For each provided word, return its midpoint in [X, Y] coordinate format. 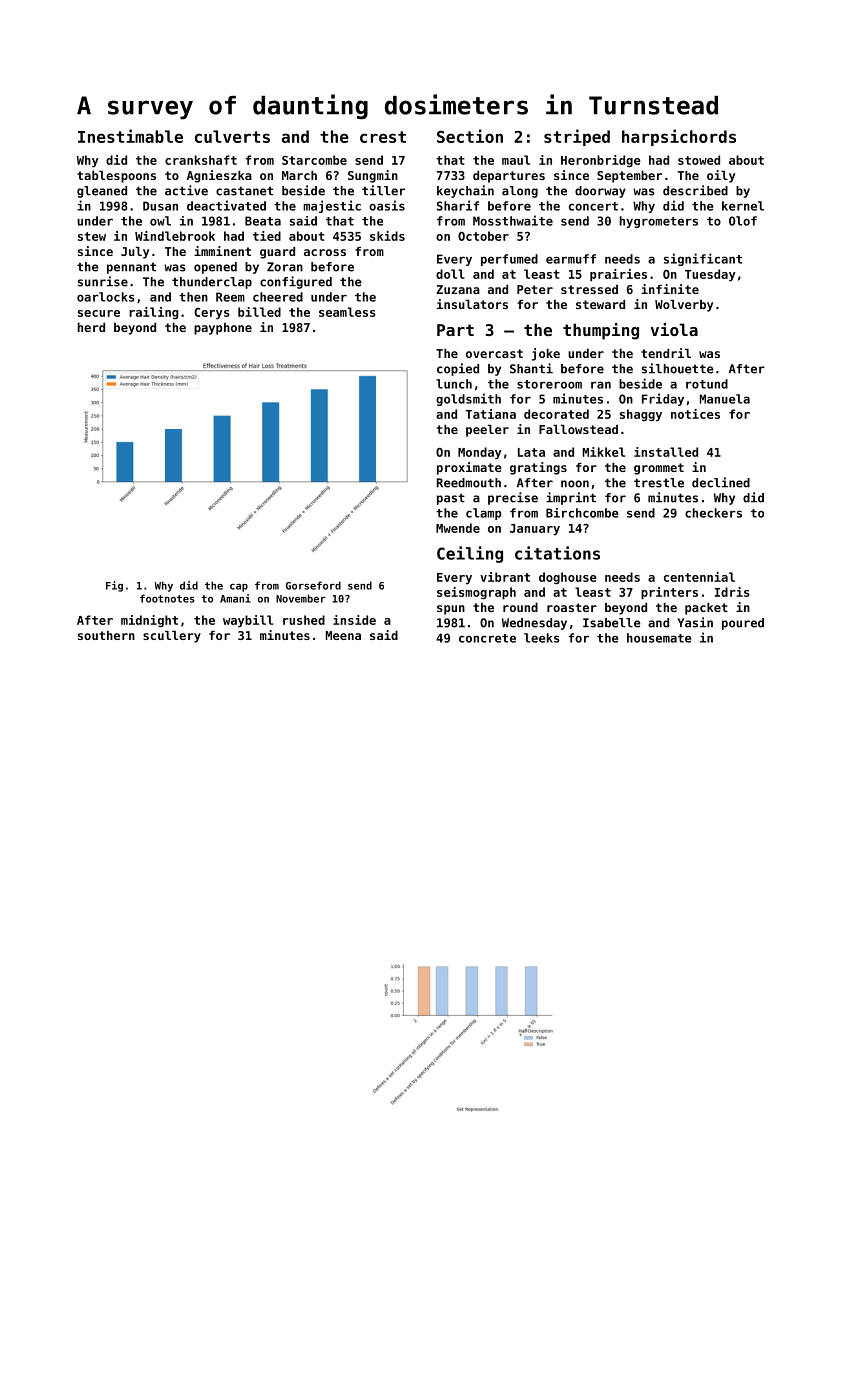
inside [354, 620]
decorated [556, 414]
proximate [469, 468]
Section [470, 136]
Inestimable [130, 136]
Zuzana [458, 289]
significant [703, 259]
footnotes [167, 598]
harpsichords [679, 137]
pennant [131, 268]
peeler [487, 431]
